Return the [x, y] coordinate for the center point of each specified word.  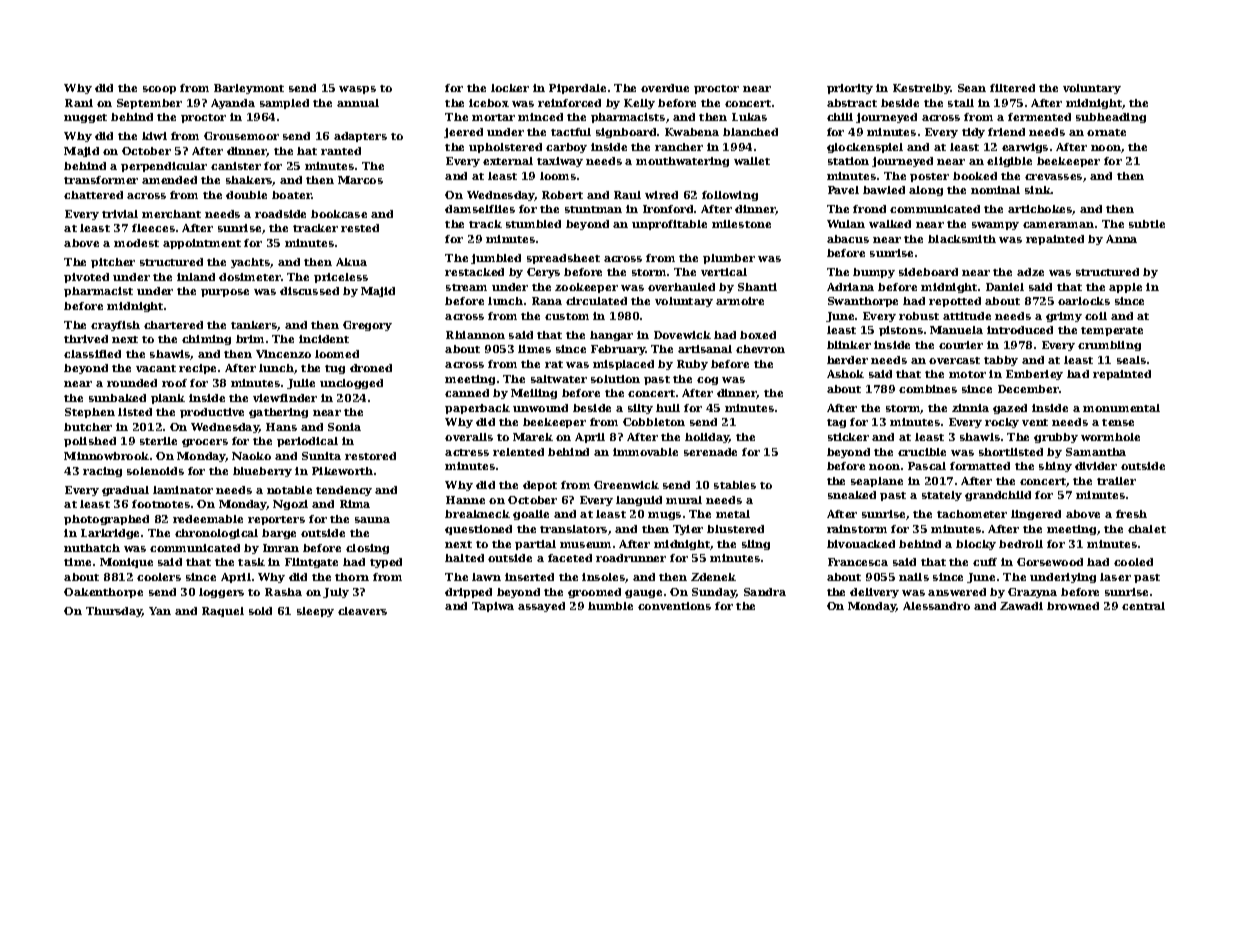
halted [464, 558]
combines [928, 389]
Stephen [90, 413]
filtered [1012, 88]
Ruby [692, 365]
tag [836, 423]
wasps [357, 90]
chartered [173, 325]
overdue [665, 88]
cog [707, 381]
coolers [159, 577]
